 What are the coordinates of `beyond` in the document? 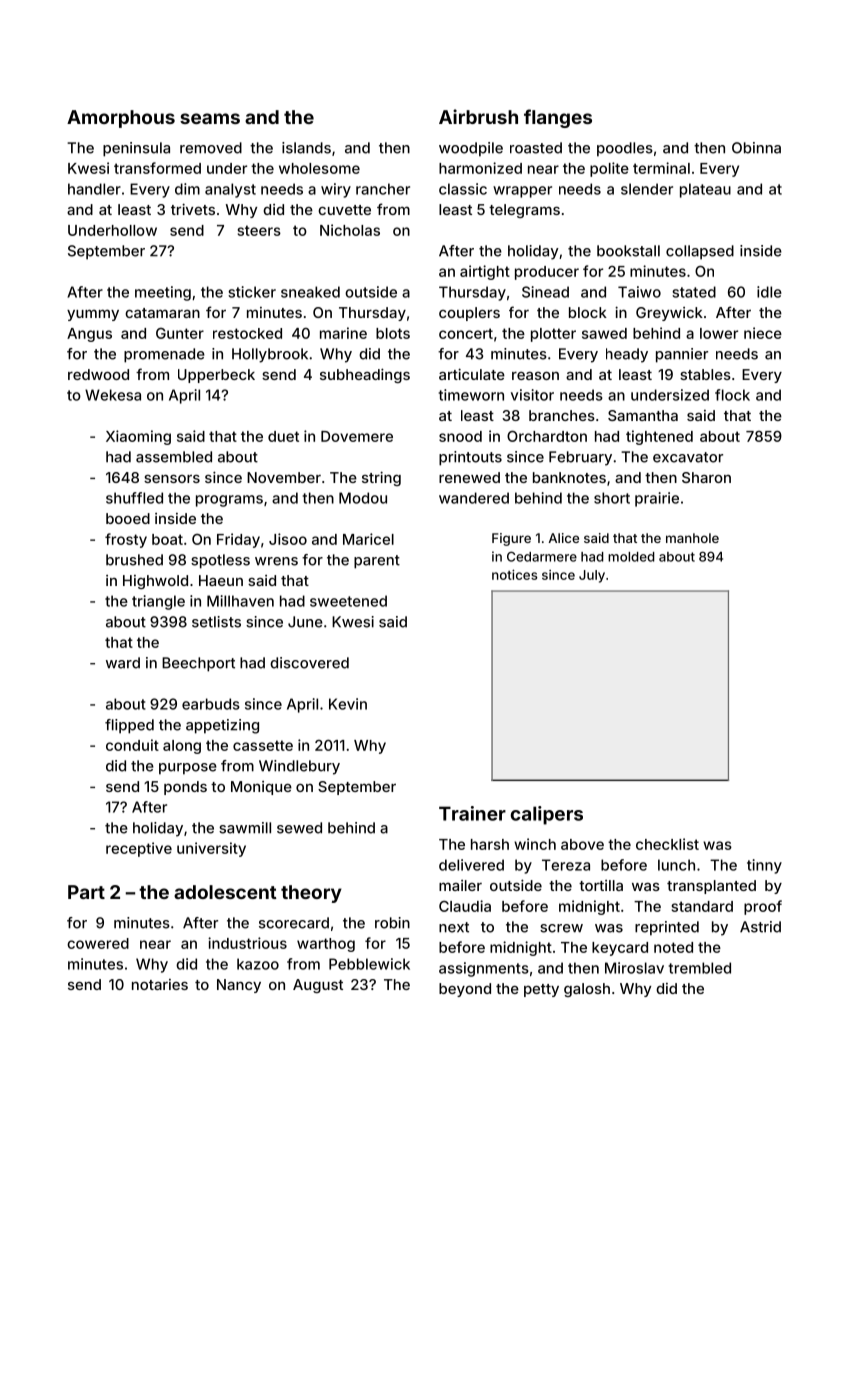 It's located at (465, 990).
